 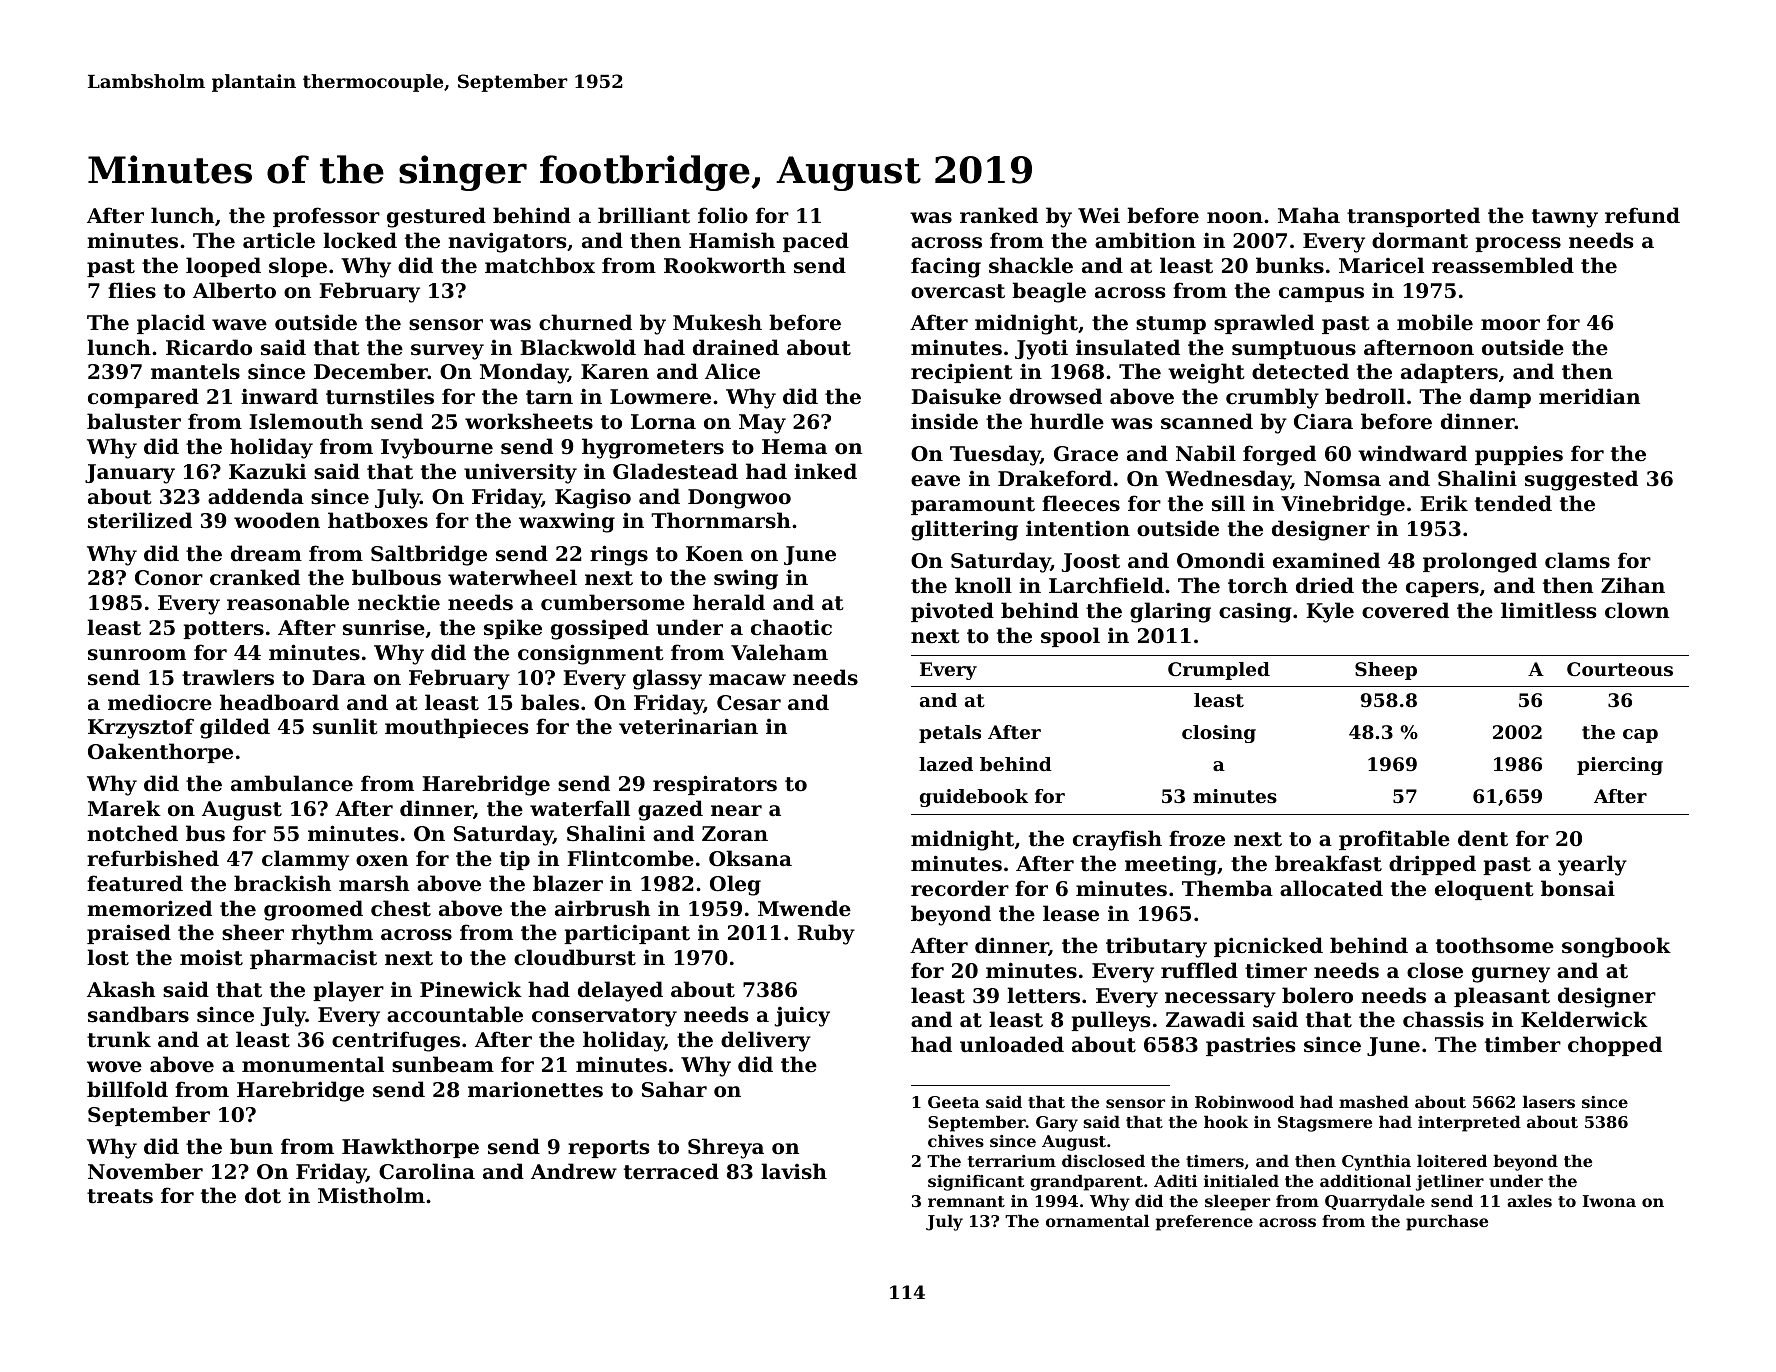 I want to click on dried, so click(x=1325, y=585).
